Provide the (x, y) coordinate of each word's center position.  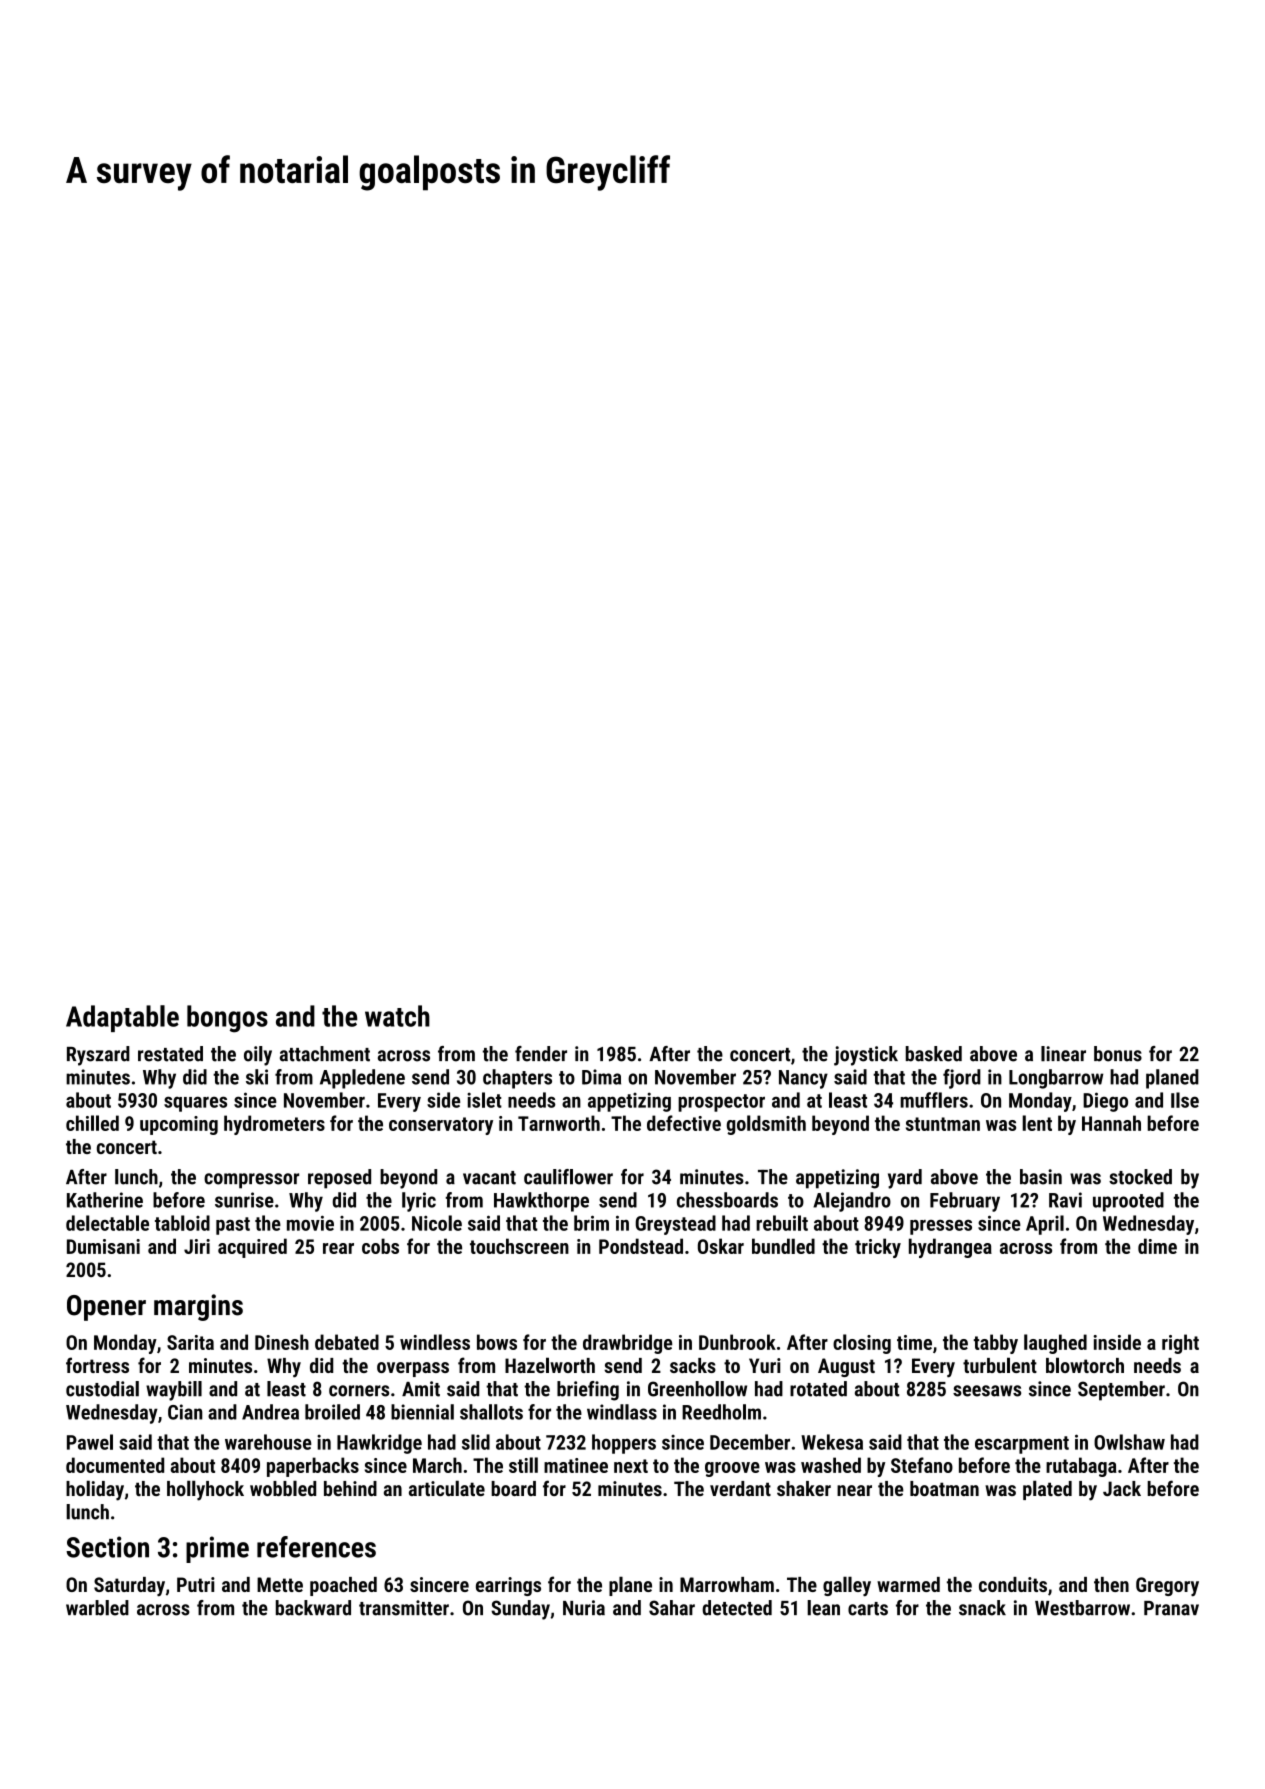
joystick (866, 1056)
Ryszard (98, 1056)
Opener (106, 1308)
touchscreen (519, 1246)
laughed (1055, 1344)
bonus (1118, 1054)
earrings (508, 1586)
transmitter (404, 1608)
